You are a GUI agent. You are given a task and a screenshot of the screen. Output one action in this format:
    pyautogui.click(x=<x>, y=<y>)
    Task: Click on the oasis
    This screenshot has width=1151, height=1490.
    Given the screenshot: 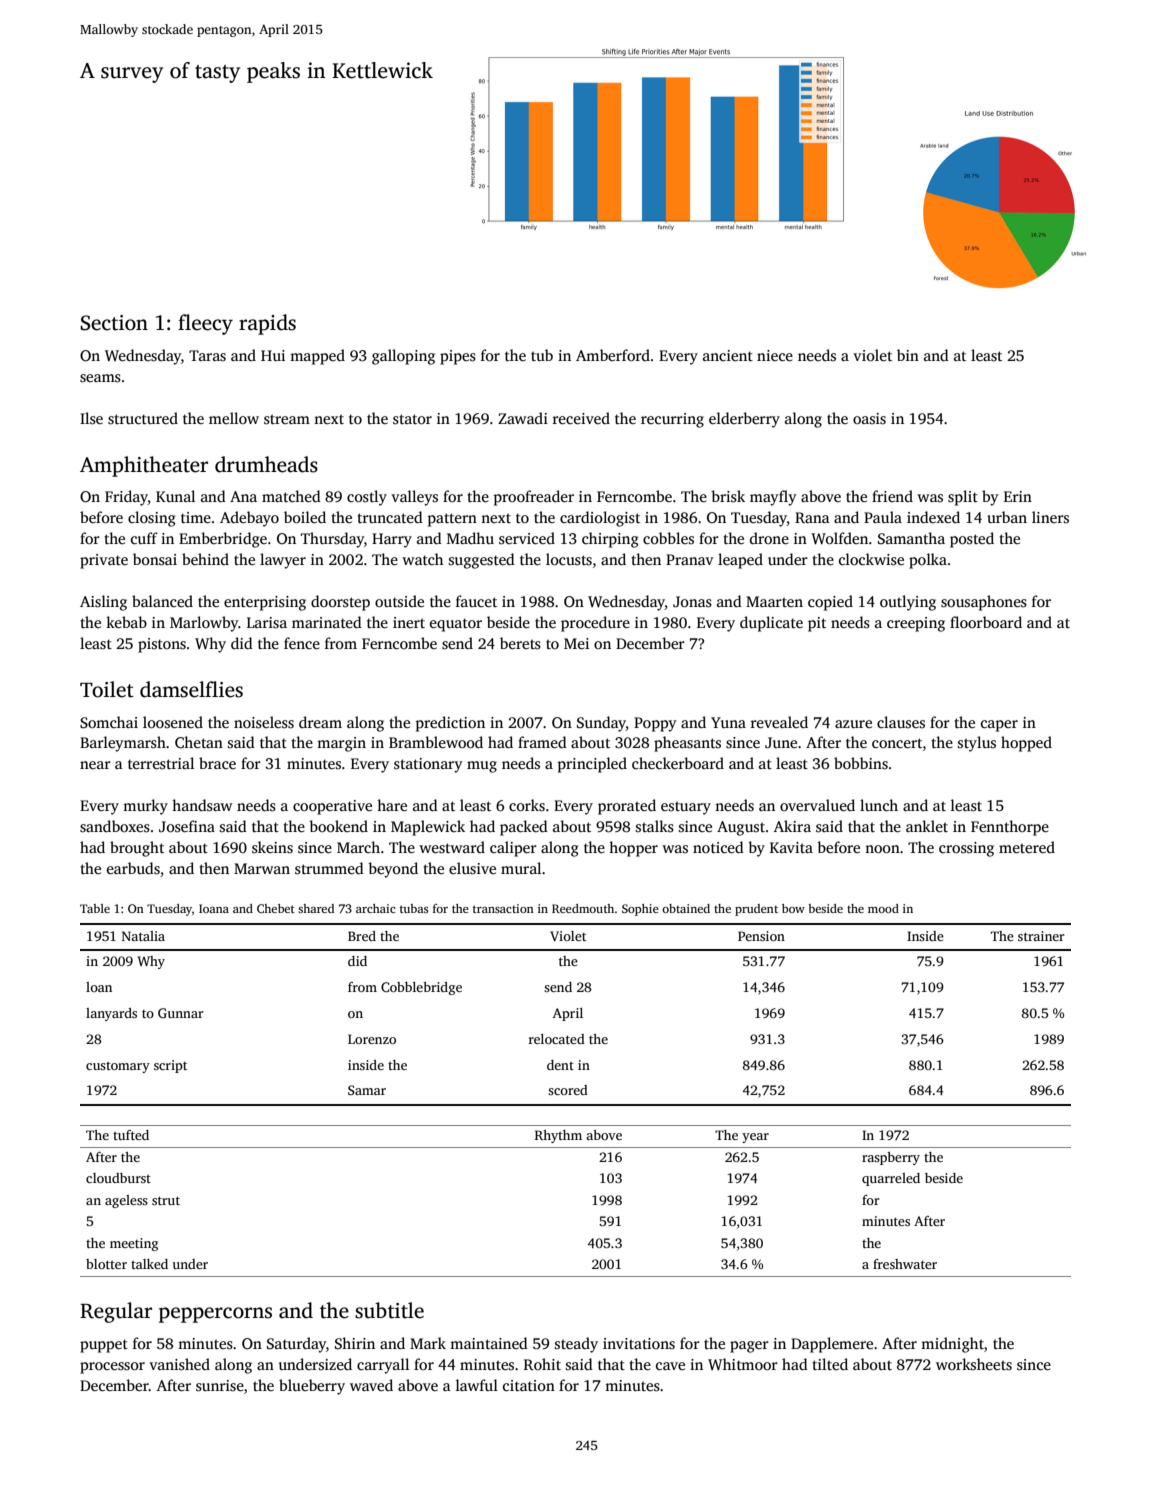 What is the action you would take?
    pyautogui.click(x=869, y=419)
